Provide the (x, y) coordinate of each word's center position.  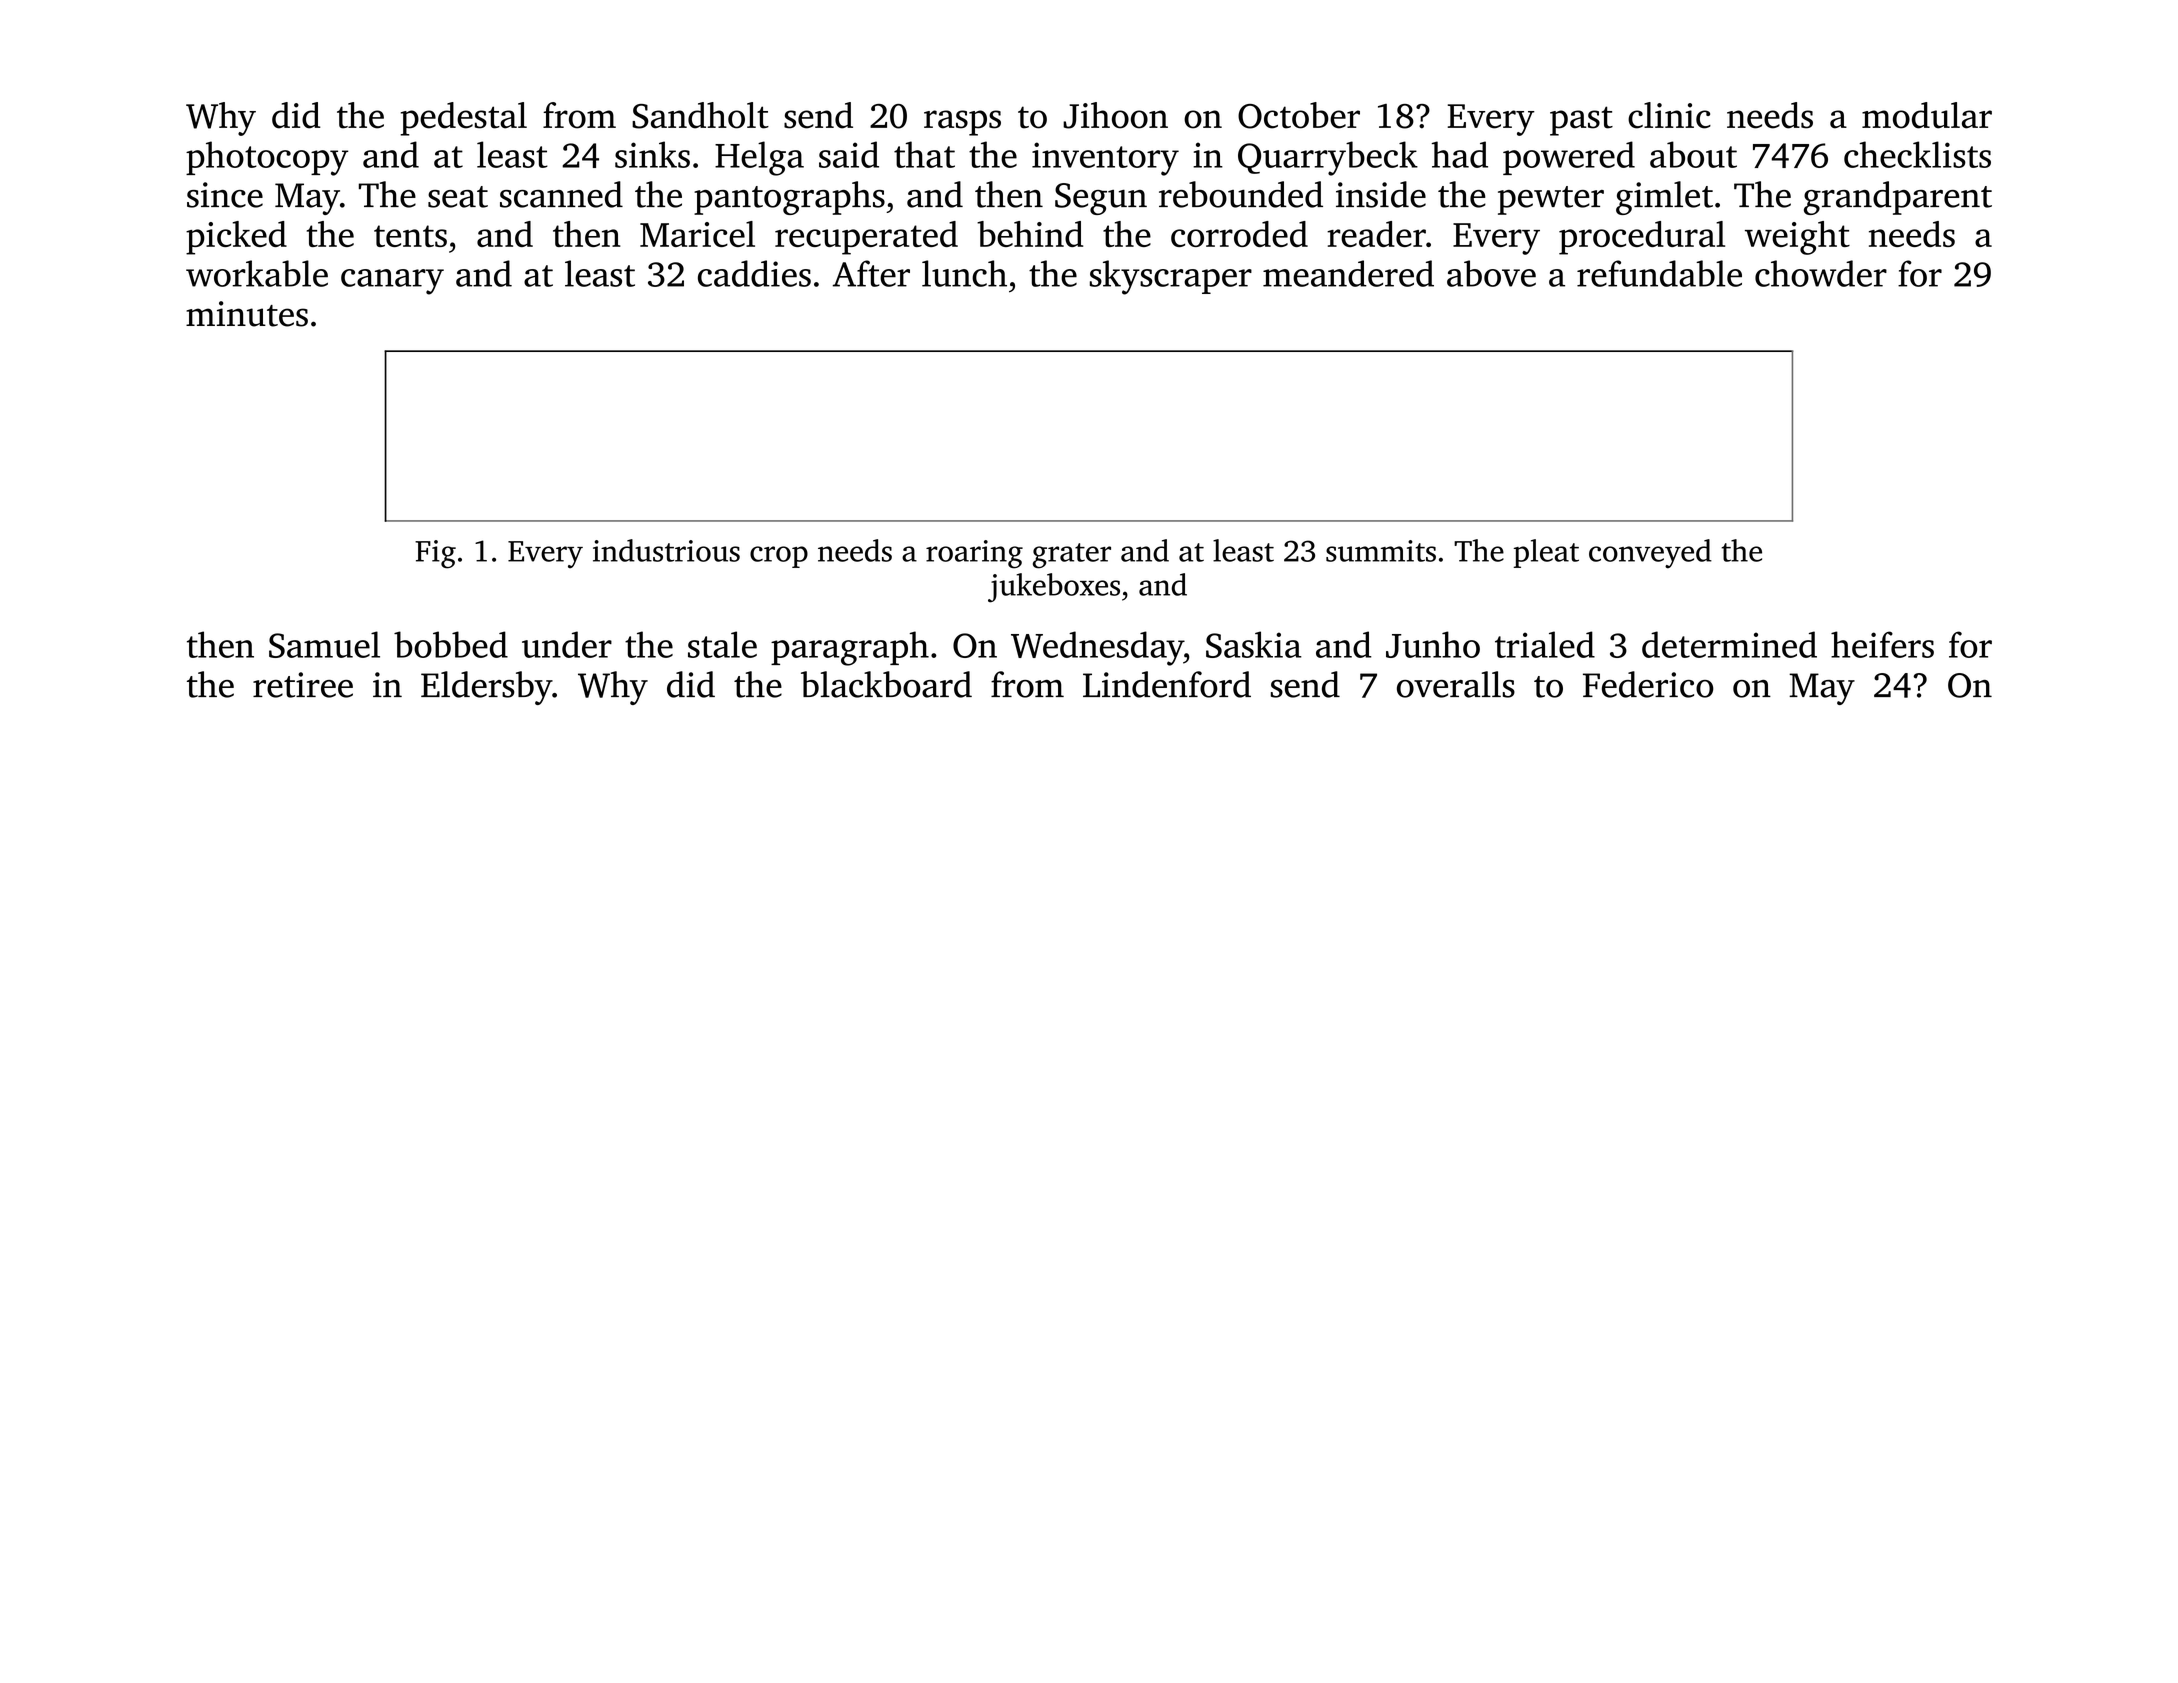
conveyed (1650, 554)
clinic (1669, 115)
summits (1381, 551)
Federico (1648, 684)
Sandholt (700, 115)
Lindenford (1167, 684)
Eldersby (486, 688)
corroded (1239, 234)
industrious (666, 550)
